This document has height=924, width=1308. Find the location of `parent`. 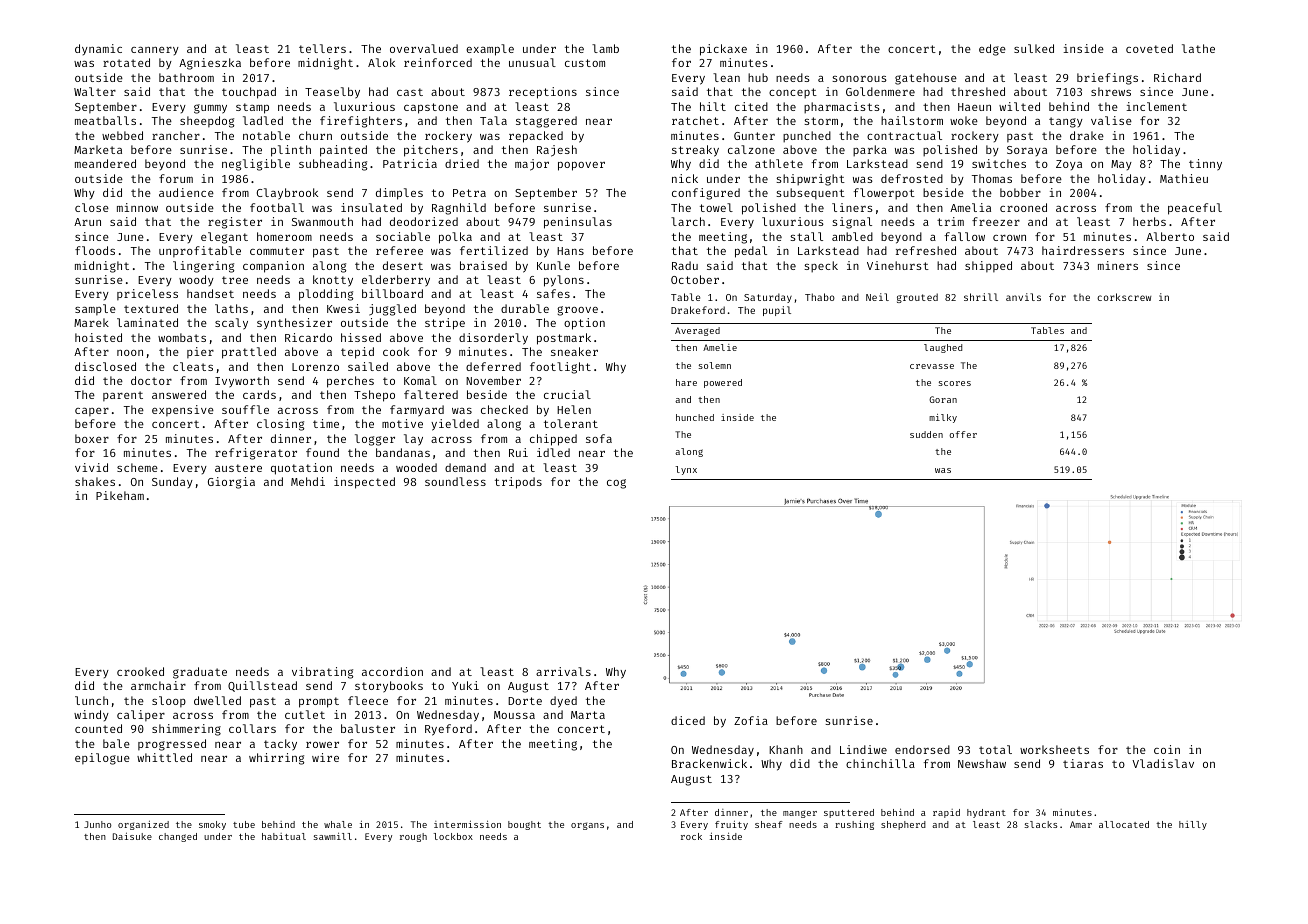

parent is located at coordinates (123, 396).
